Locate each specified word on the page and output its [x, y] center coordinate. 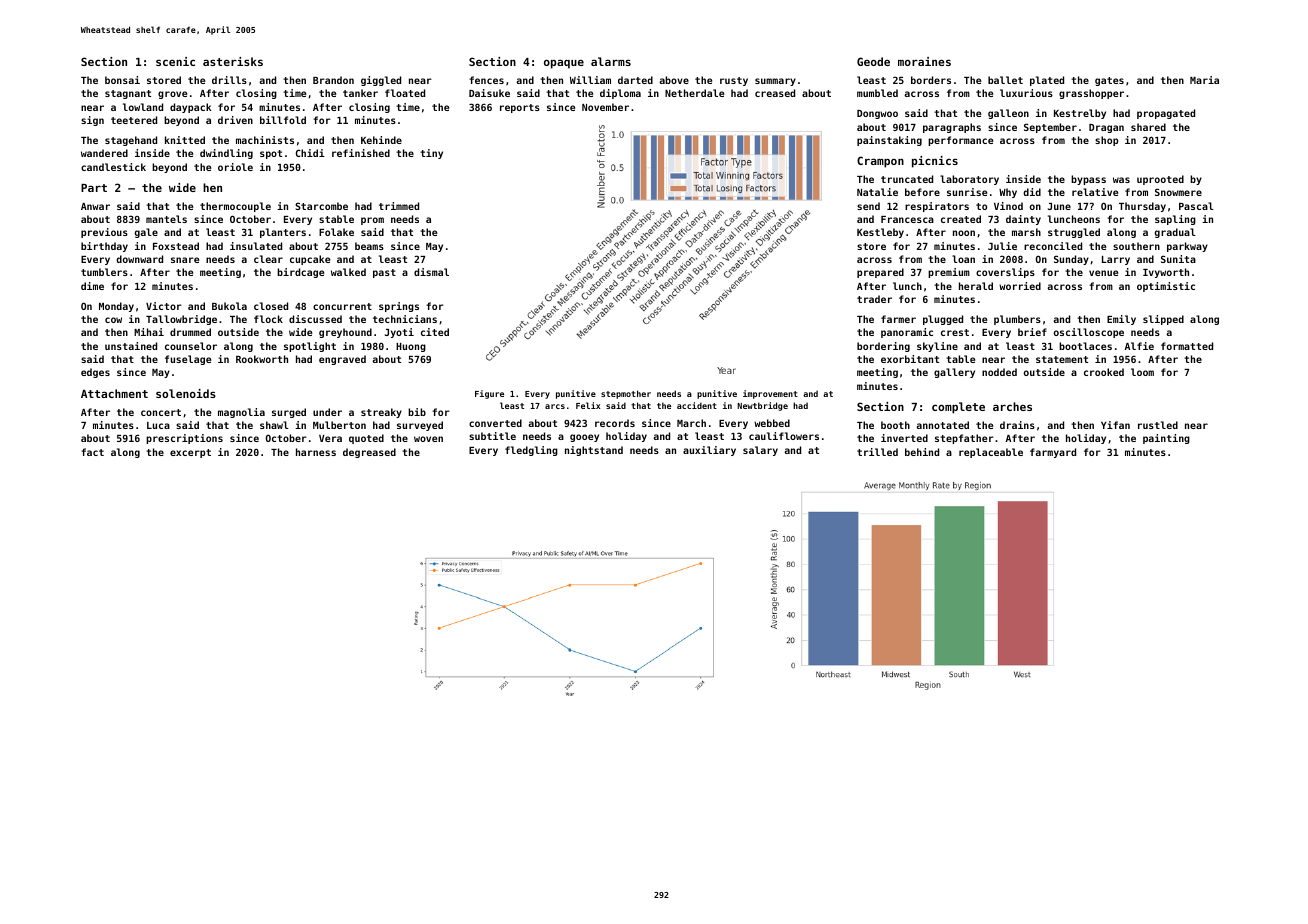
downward [139, 259]
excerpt [190, 453]
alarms [611, 61]
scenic [175, 61]
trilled [877, 452]
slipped [1163, 320]
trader [874, 299]
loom [1142, 372]
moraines [924, 61]
